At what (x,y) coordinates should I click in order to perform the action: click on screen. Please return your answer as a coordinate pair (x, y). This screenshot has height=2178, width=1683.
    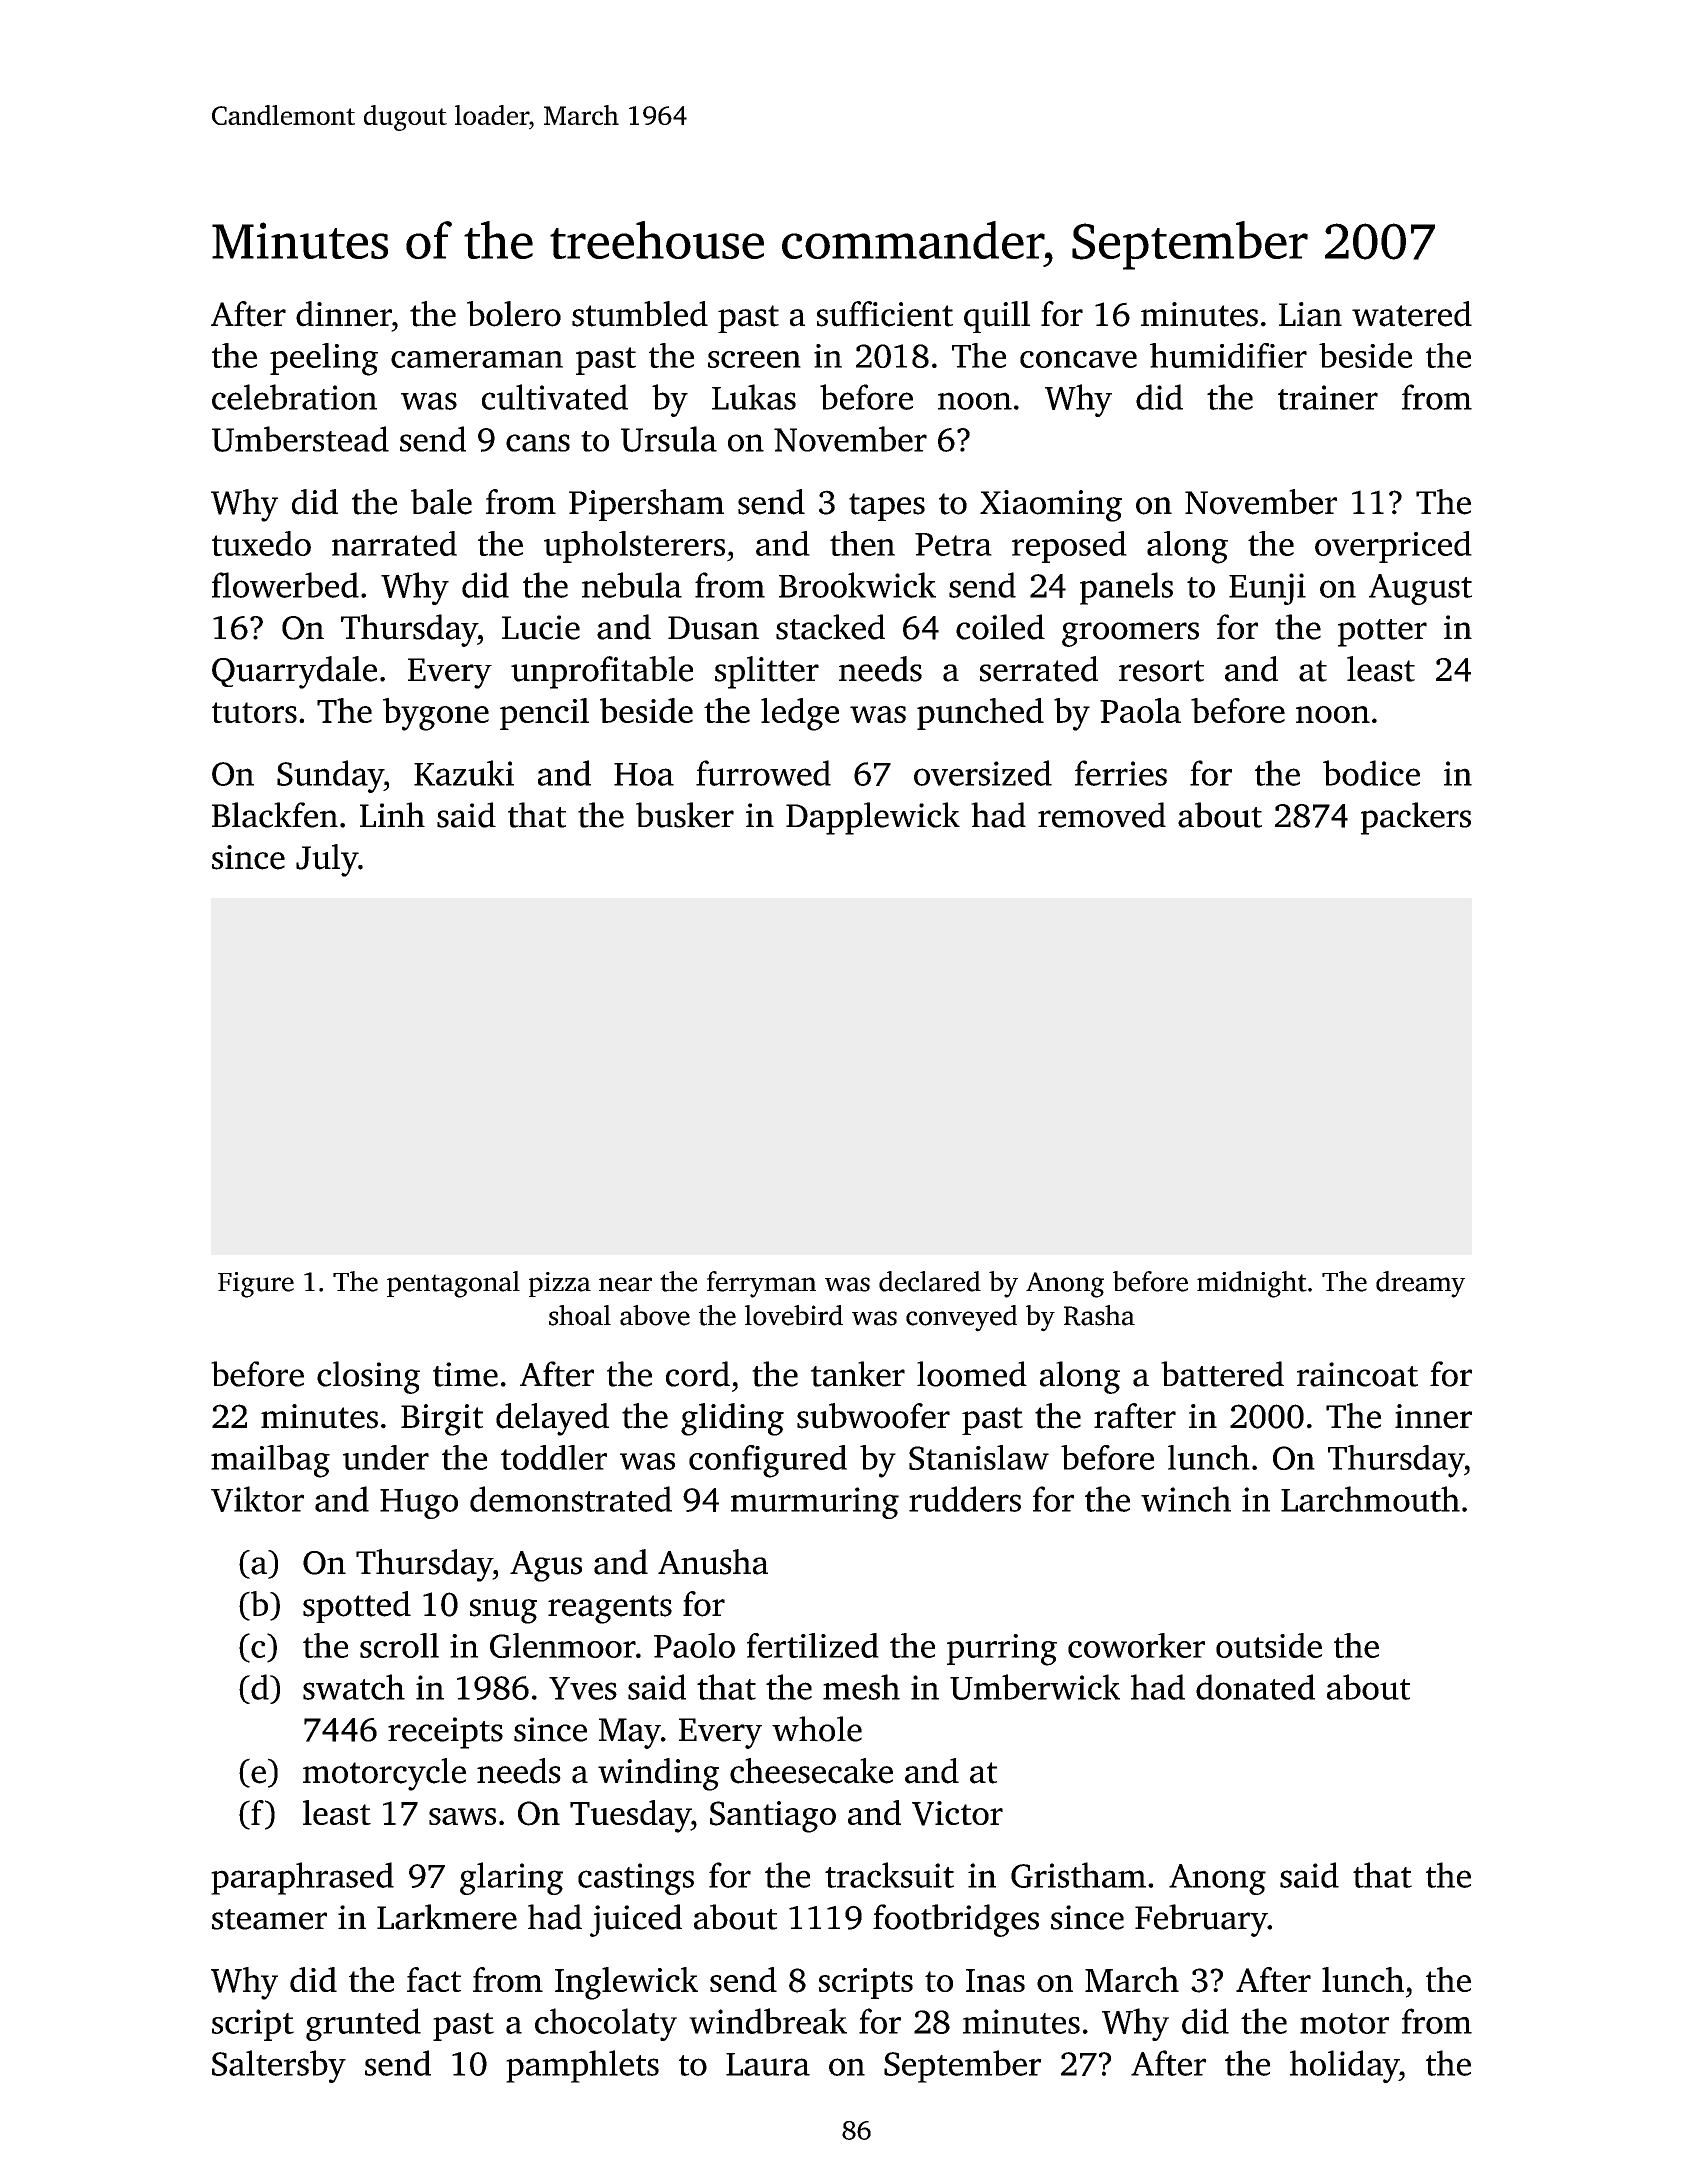
    Looking at the image, I should click on (754, 359).
